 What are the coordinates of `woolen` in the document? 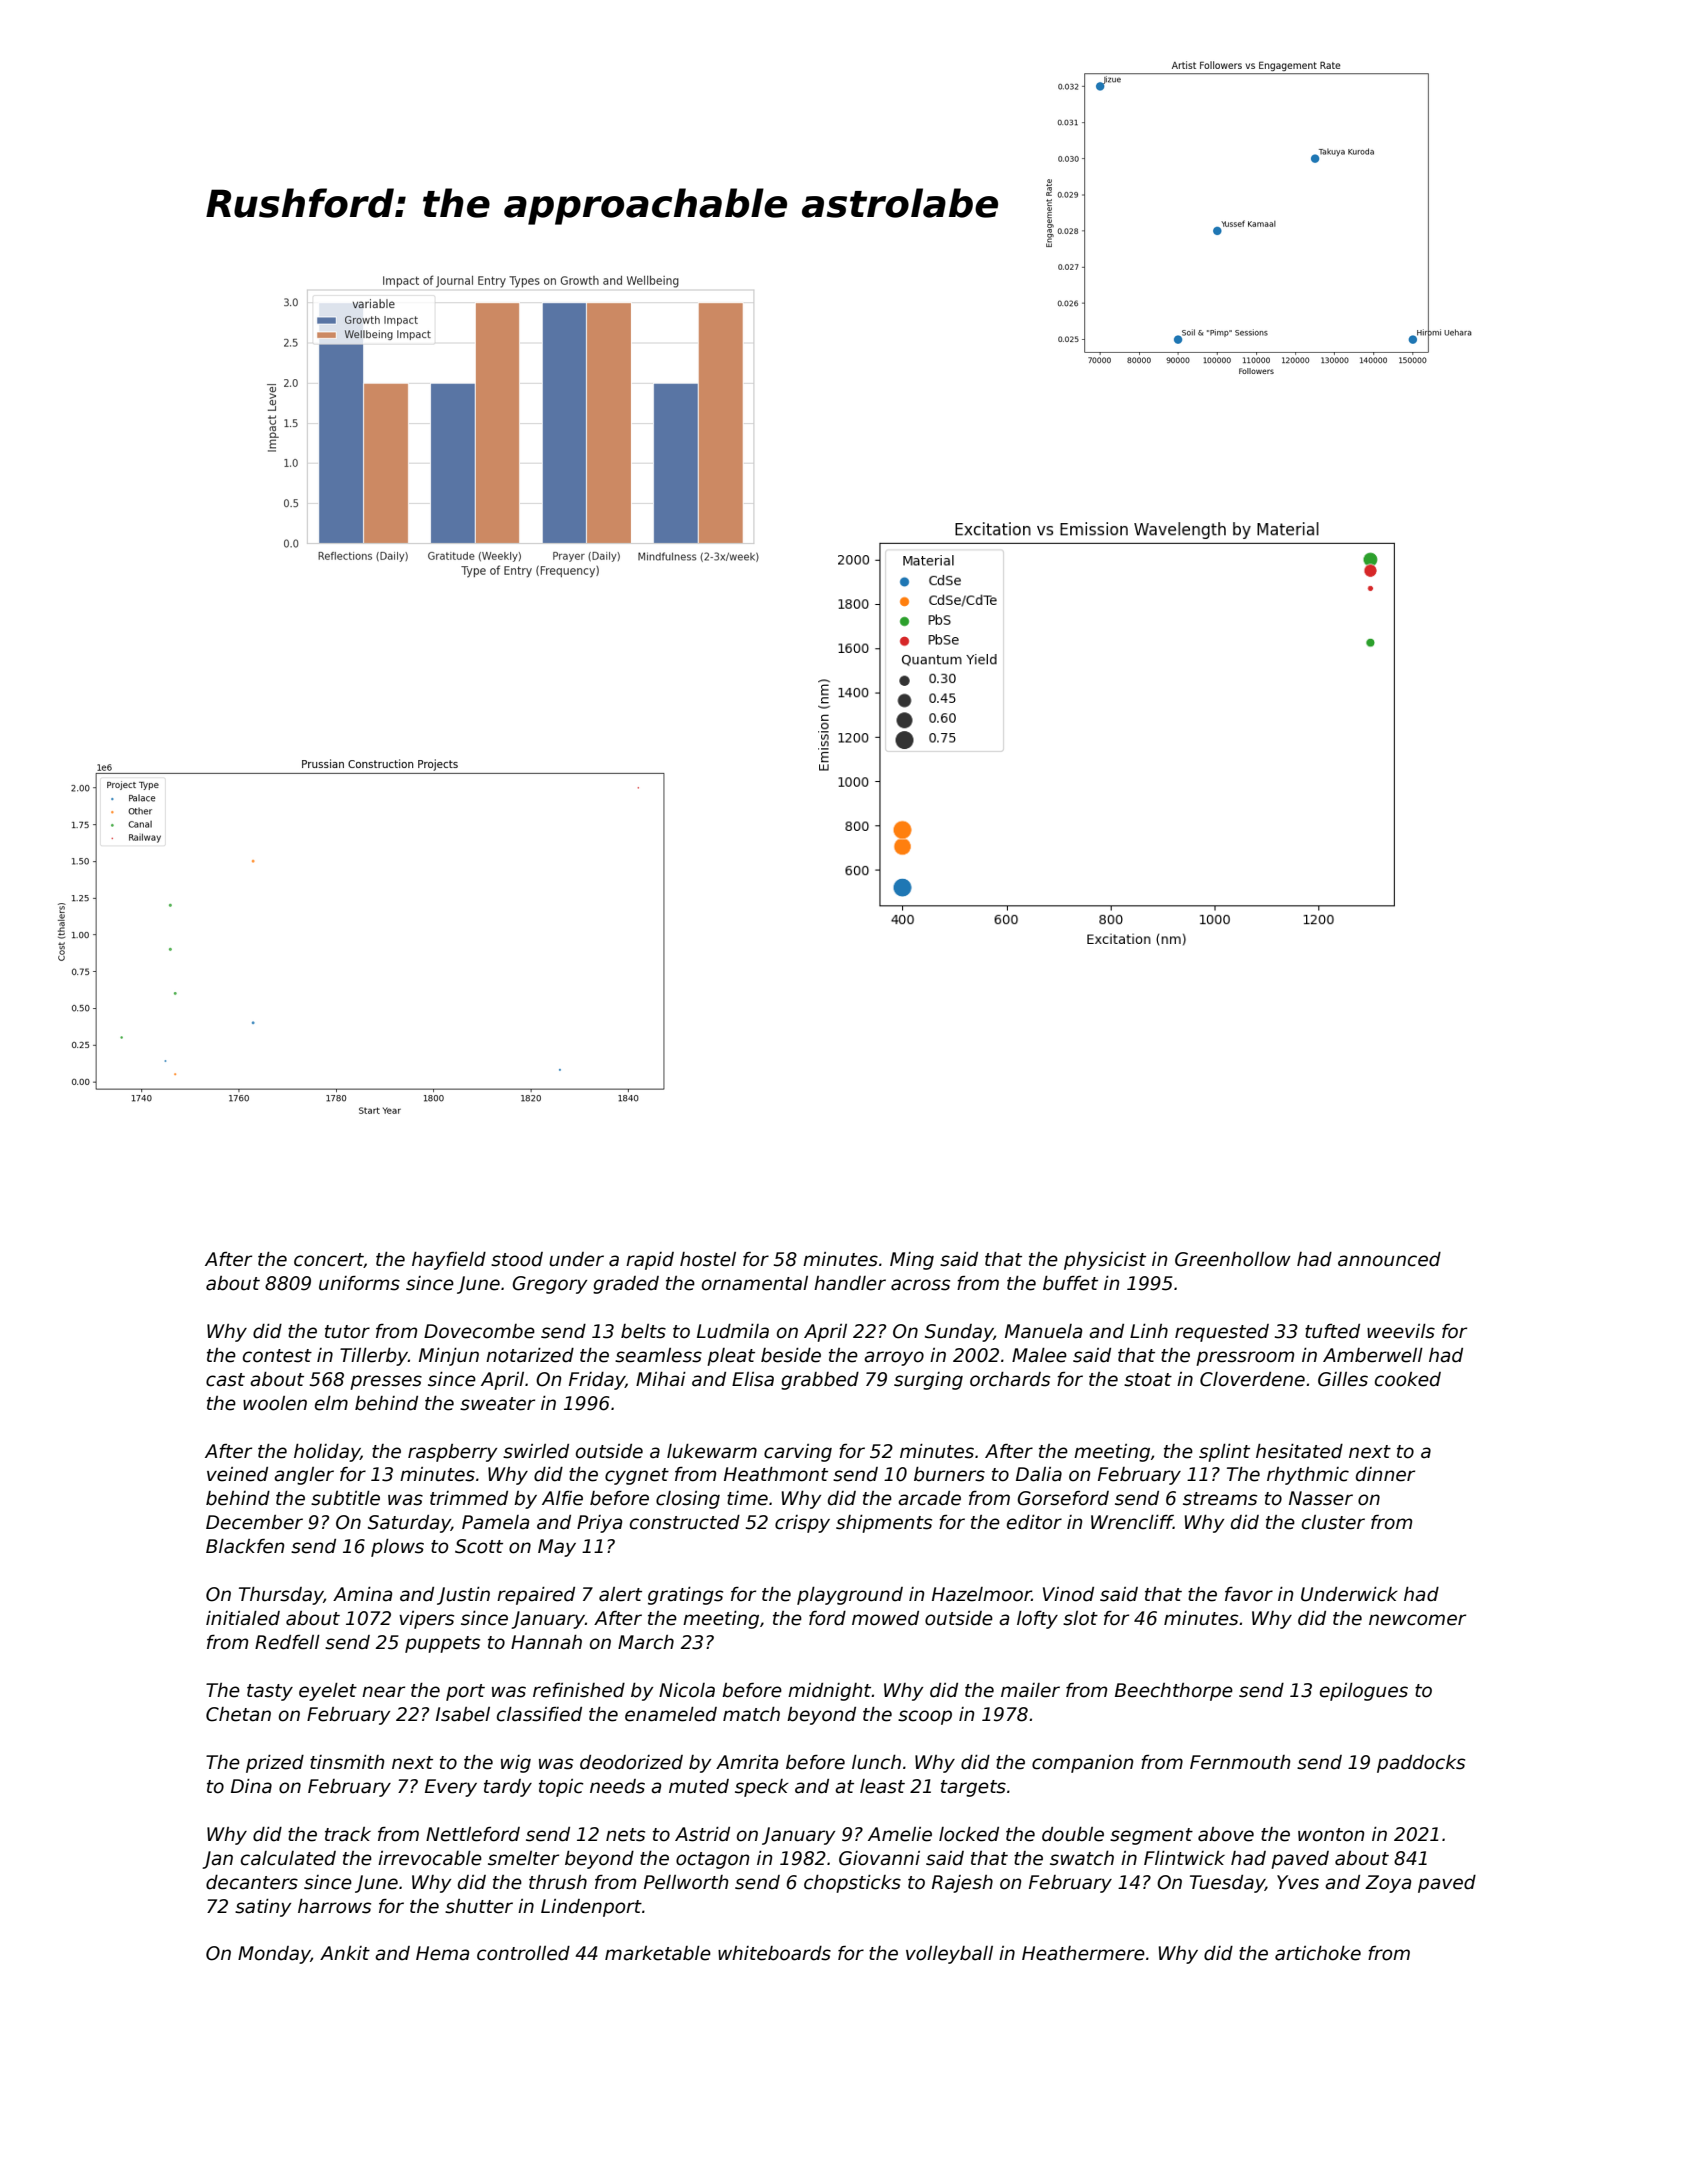 It's located at (275, 1403).
